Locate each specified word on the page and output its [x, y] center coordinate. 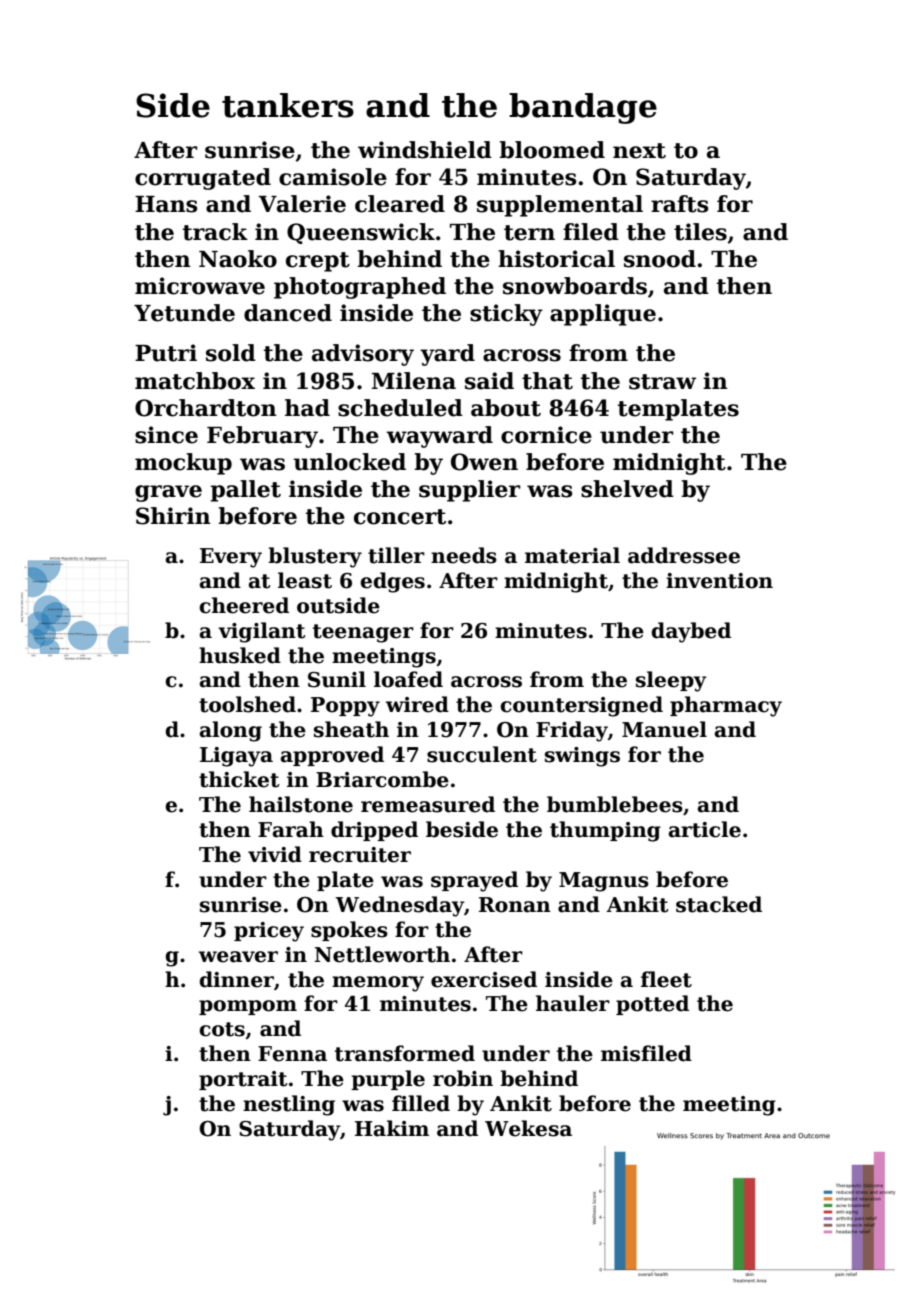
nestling [289, 1105]
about [506, 408]
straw [662, 382]
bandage [583, 108]
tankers [288, 105]
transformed [405, 1053]
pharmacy [726, 706]
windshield [425, 150]
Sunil [337, 679]
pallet [245, 491]
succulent [482, 754]
